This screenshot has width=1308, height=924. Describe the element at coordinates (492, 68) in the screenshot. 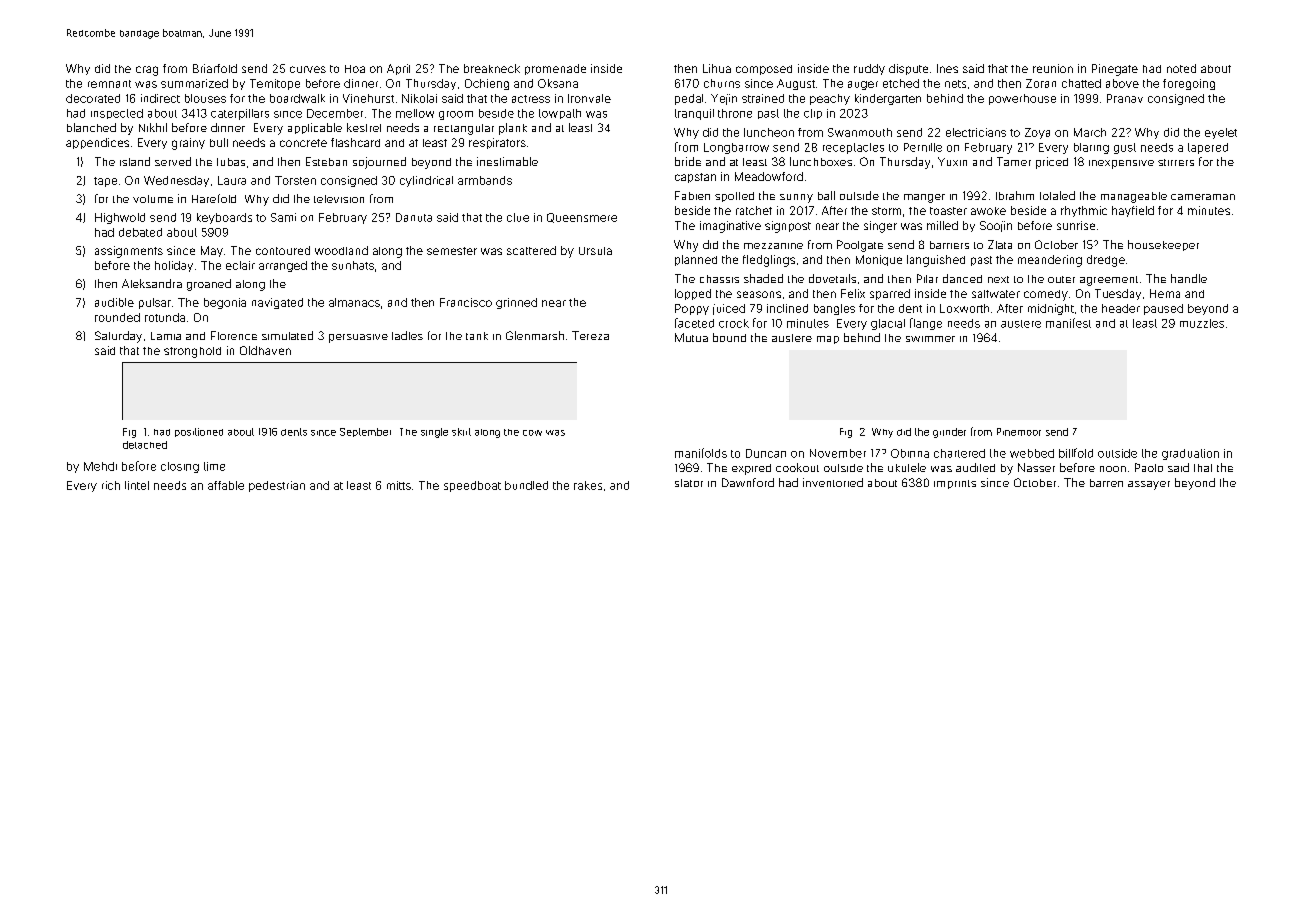

I see `breakneck` at that location.
